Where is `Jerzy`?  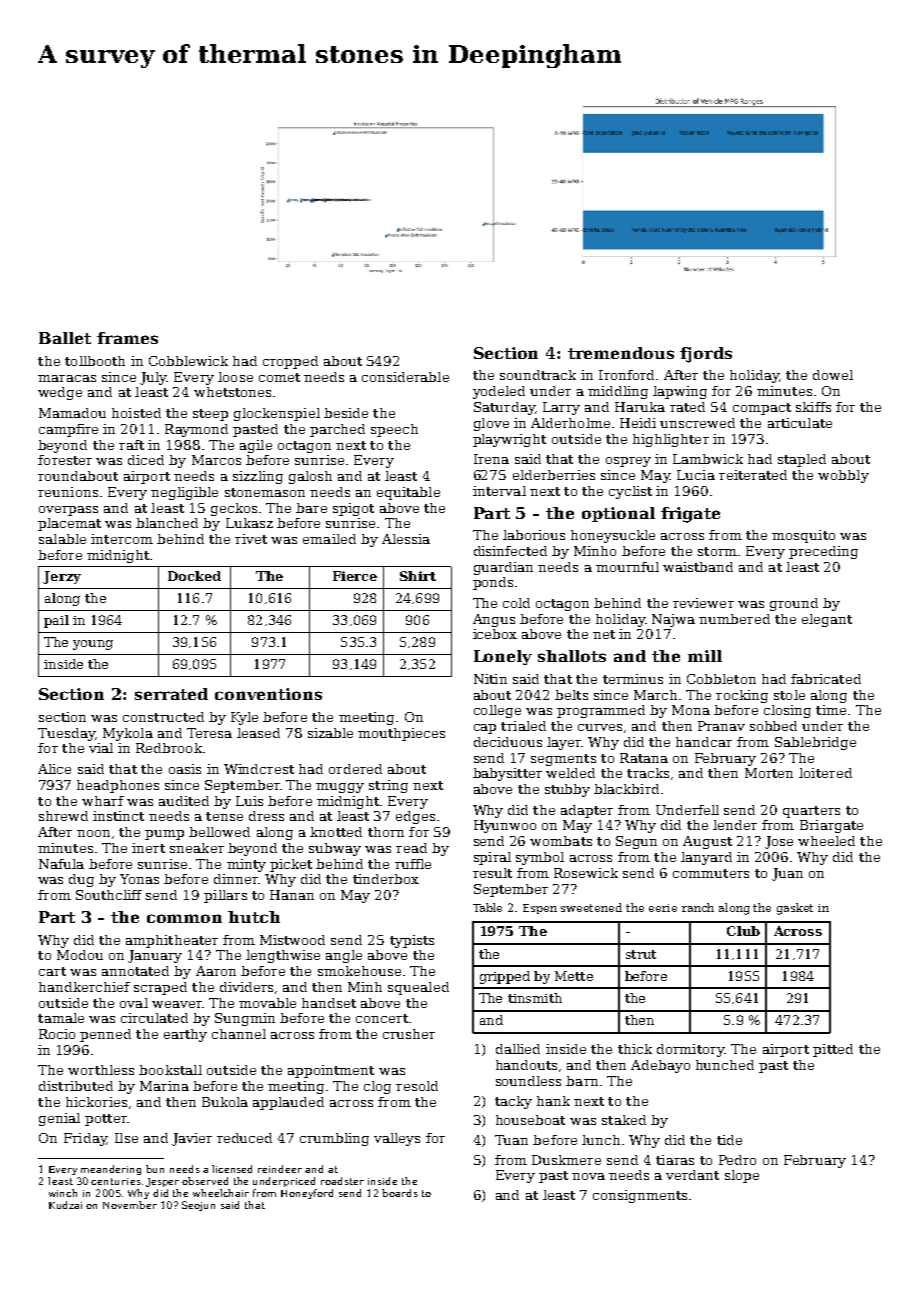 Jerzy is located at coordinates (62, 577).
